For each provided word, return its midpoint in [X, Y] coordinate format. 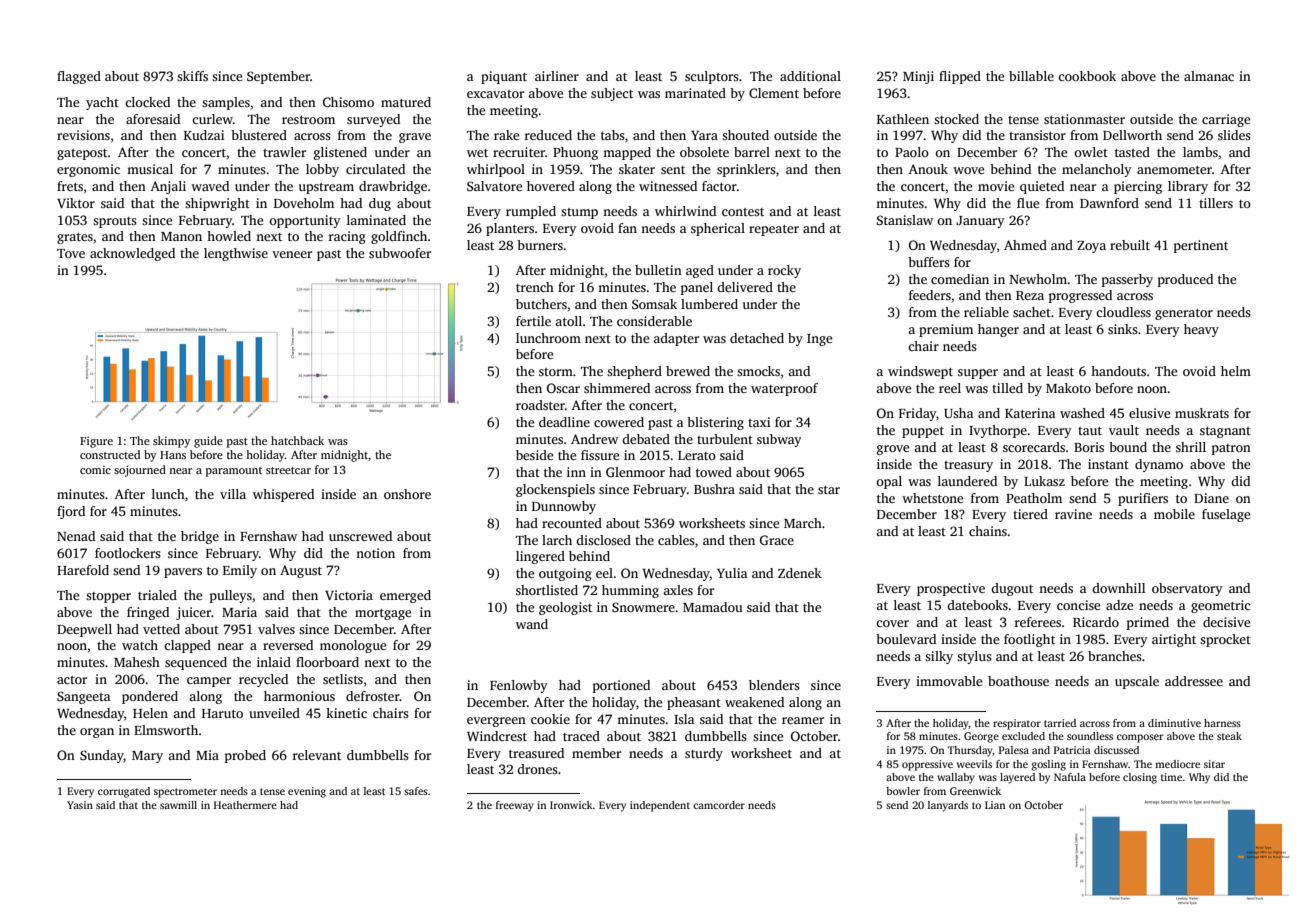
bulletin [658, 270]
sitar [1214, 764]
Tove [71, 253]
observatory [1187, 589]
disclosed [603, 540]
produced [1185, 280]
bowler [903, 791]
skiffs [192, 76]
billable [1031, 76]
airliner [557, 76]
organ [97, 733]
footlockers [128, 553]
